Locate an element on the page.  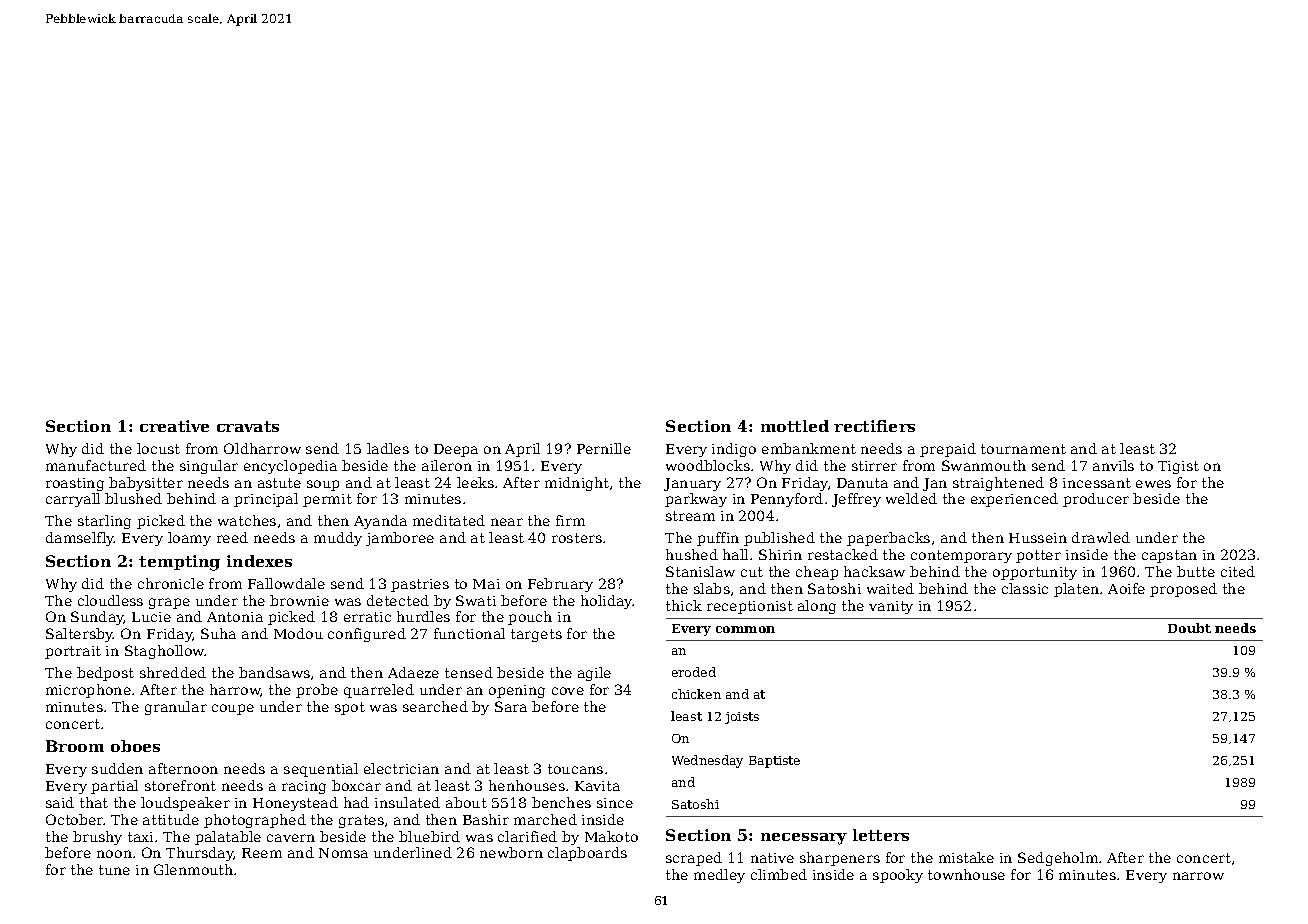
Glenmouth is located at coordinates (193, 869).
